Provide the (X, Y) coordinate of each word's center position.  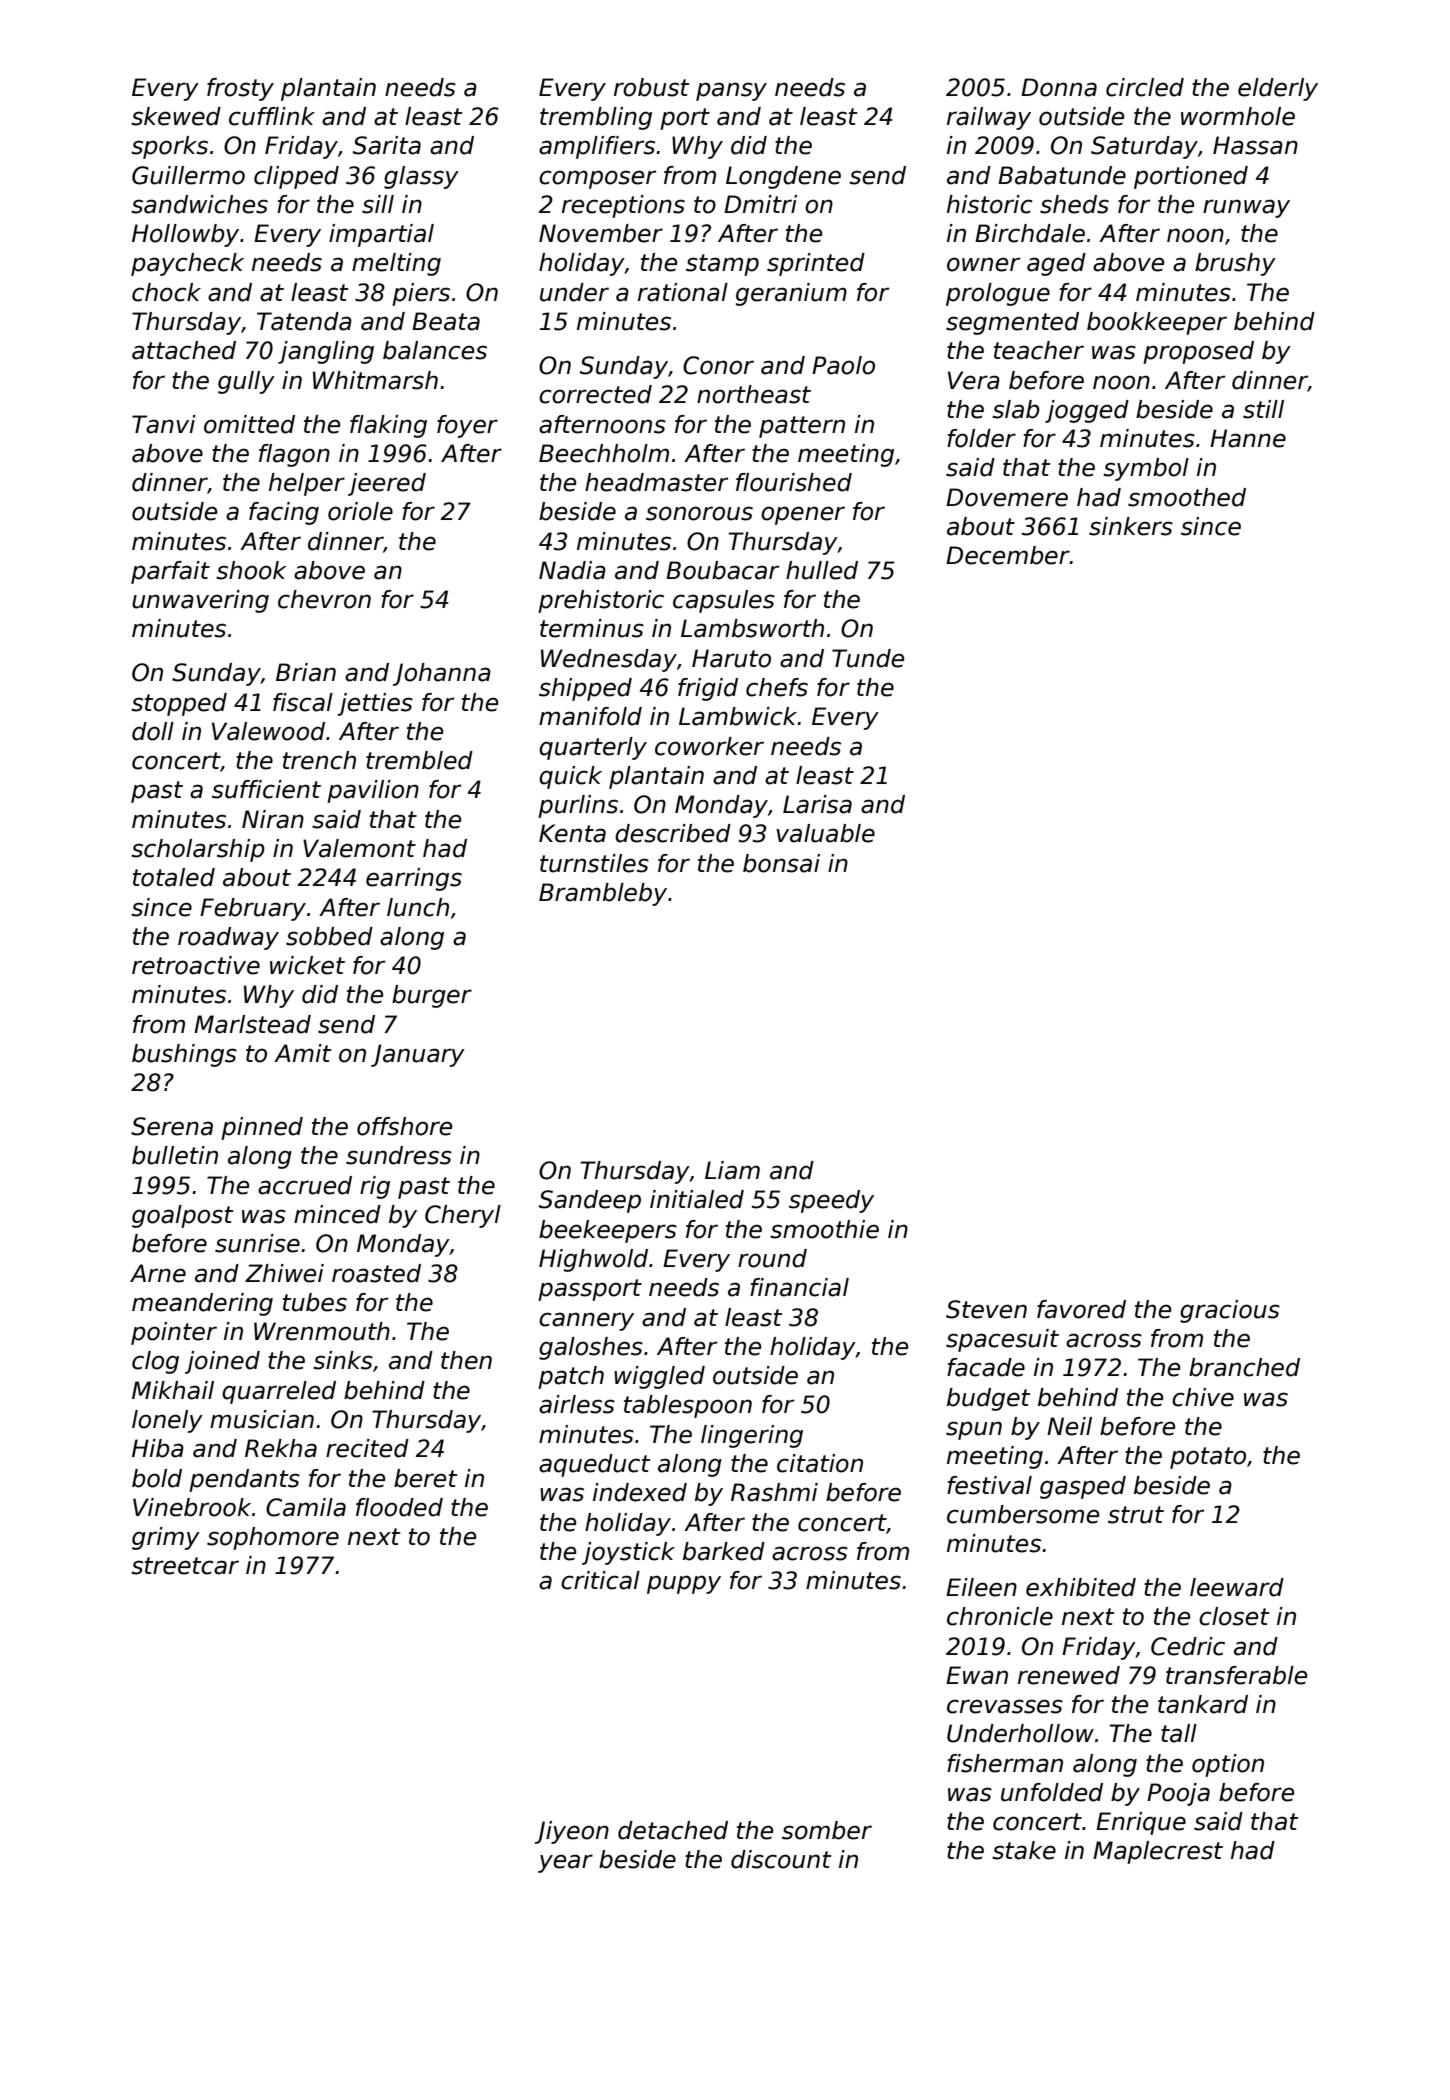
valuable (825, 833)
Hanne (1248, 438)
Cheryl (463, 1216)
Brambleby (603, 894)
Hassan (1255, 145)
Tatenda (304, 321)
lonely (167, 1421)
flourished (794, 482)
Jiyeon (572, 1832)
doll (153, 731)
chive (1203, 1397)
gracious (1230, 1311)
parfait (170, 572)
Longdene (783, 177)
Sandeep (590, 1201)
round (772, 1258)
